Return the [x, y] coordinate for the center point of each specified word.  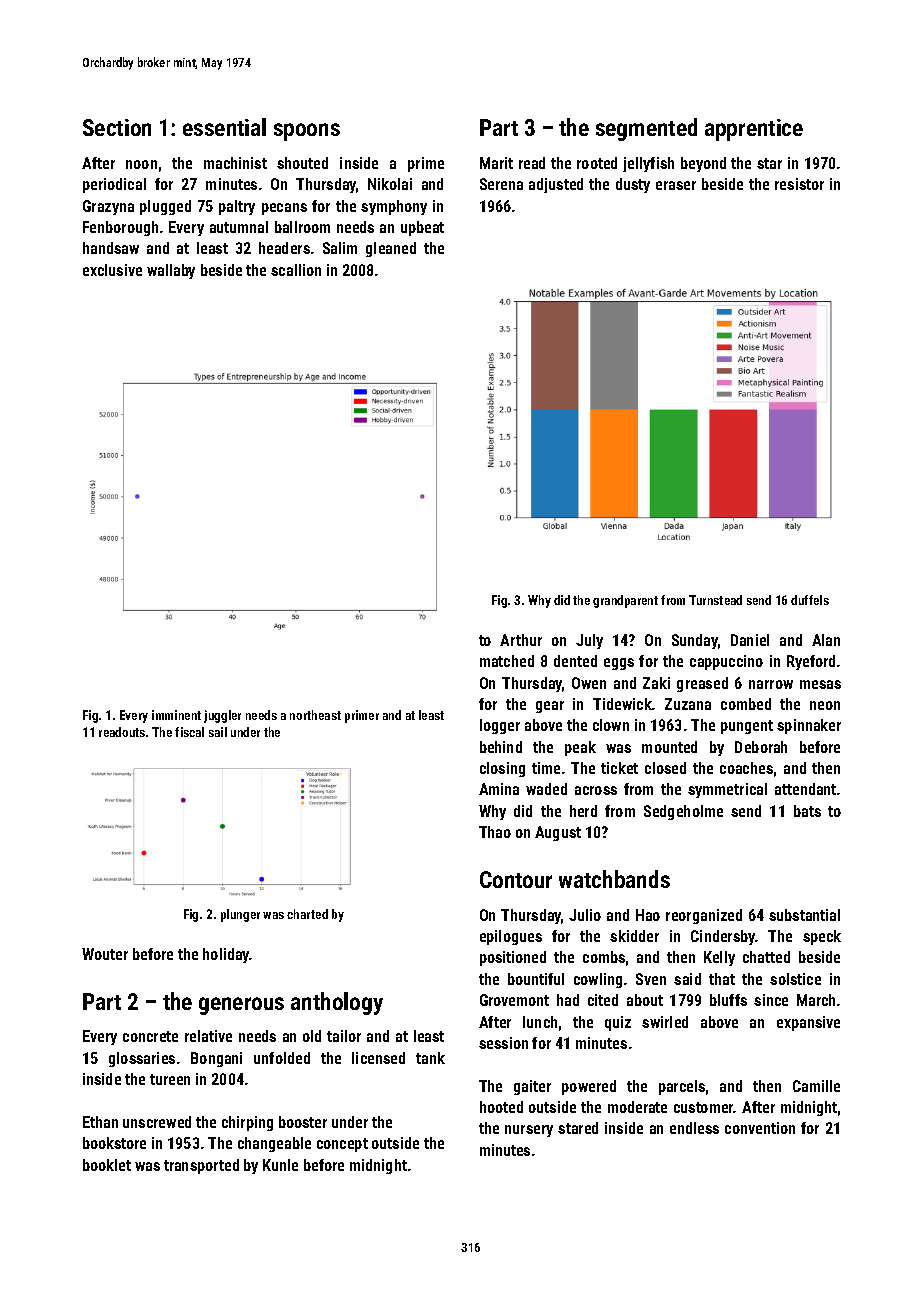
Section [117, 127]
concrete [150, 1036]
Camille [816, 1086]
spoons [307, 132]
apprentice [754, 130]
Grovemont [514, 1000]
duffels [810, 600]
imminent [176, 715]
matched [507, 661]
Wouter [105, 954]
